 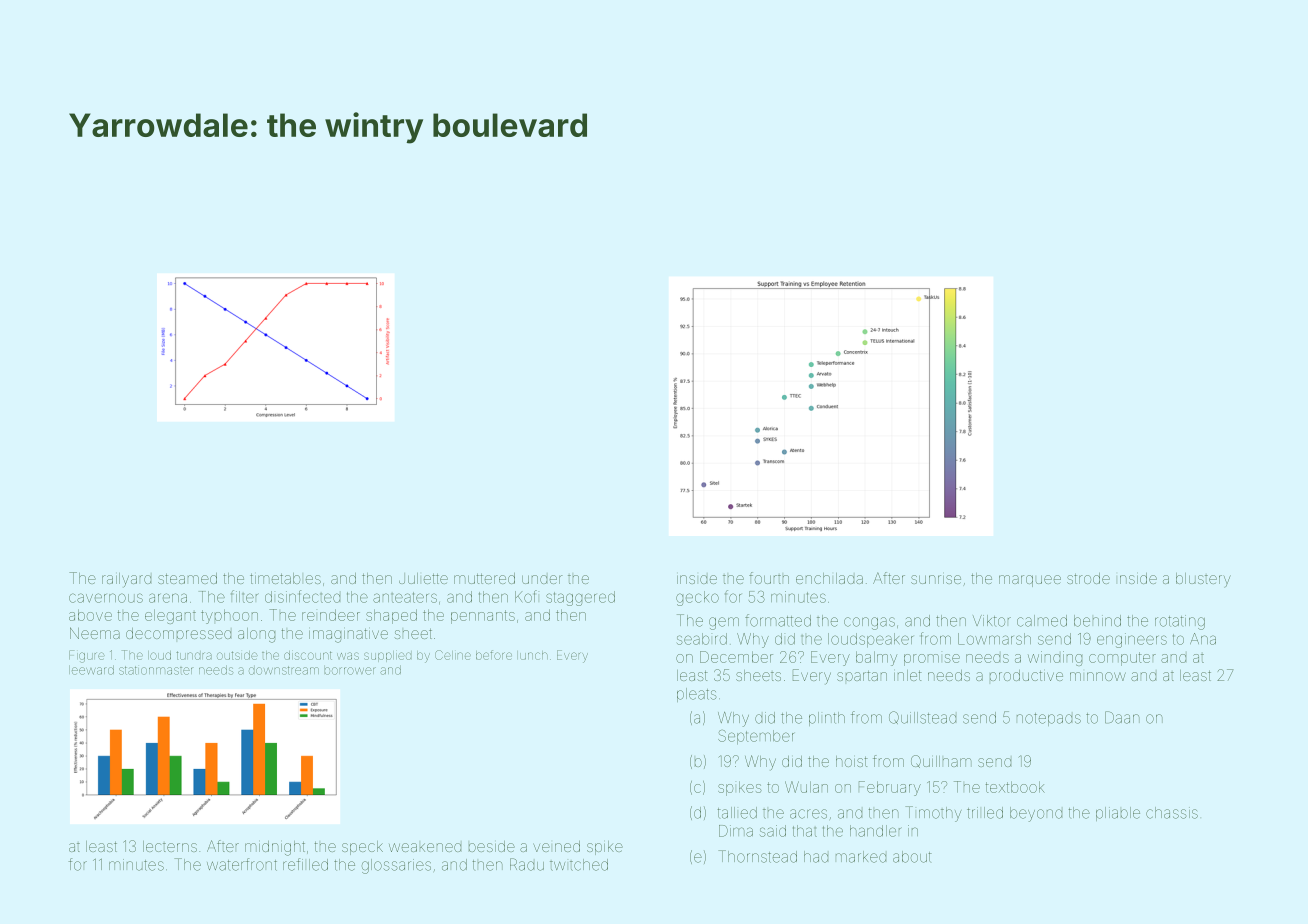 I want to click on stationmaster, so click(x=156, y=670).
